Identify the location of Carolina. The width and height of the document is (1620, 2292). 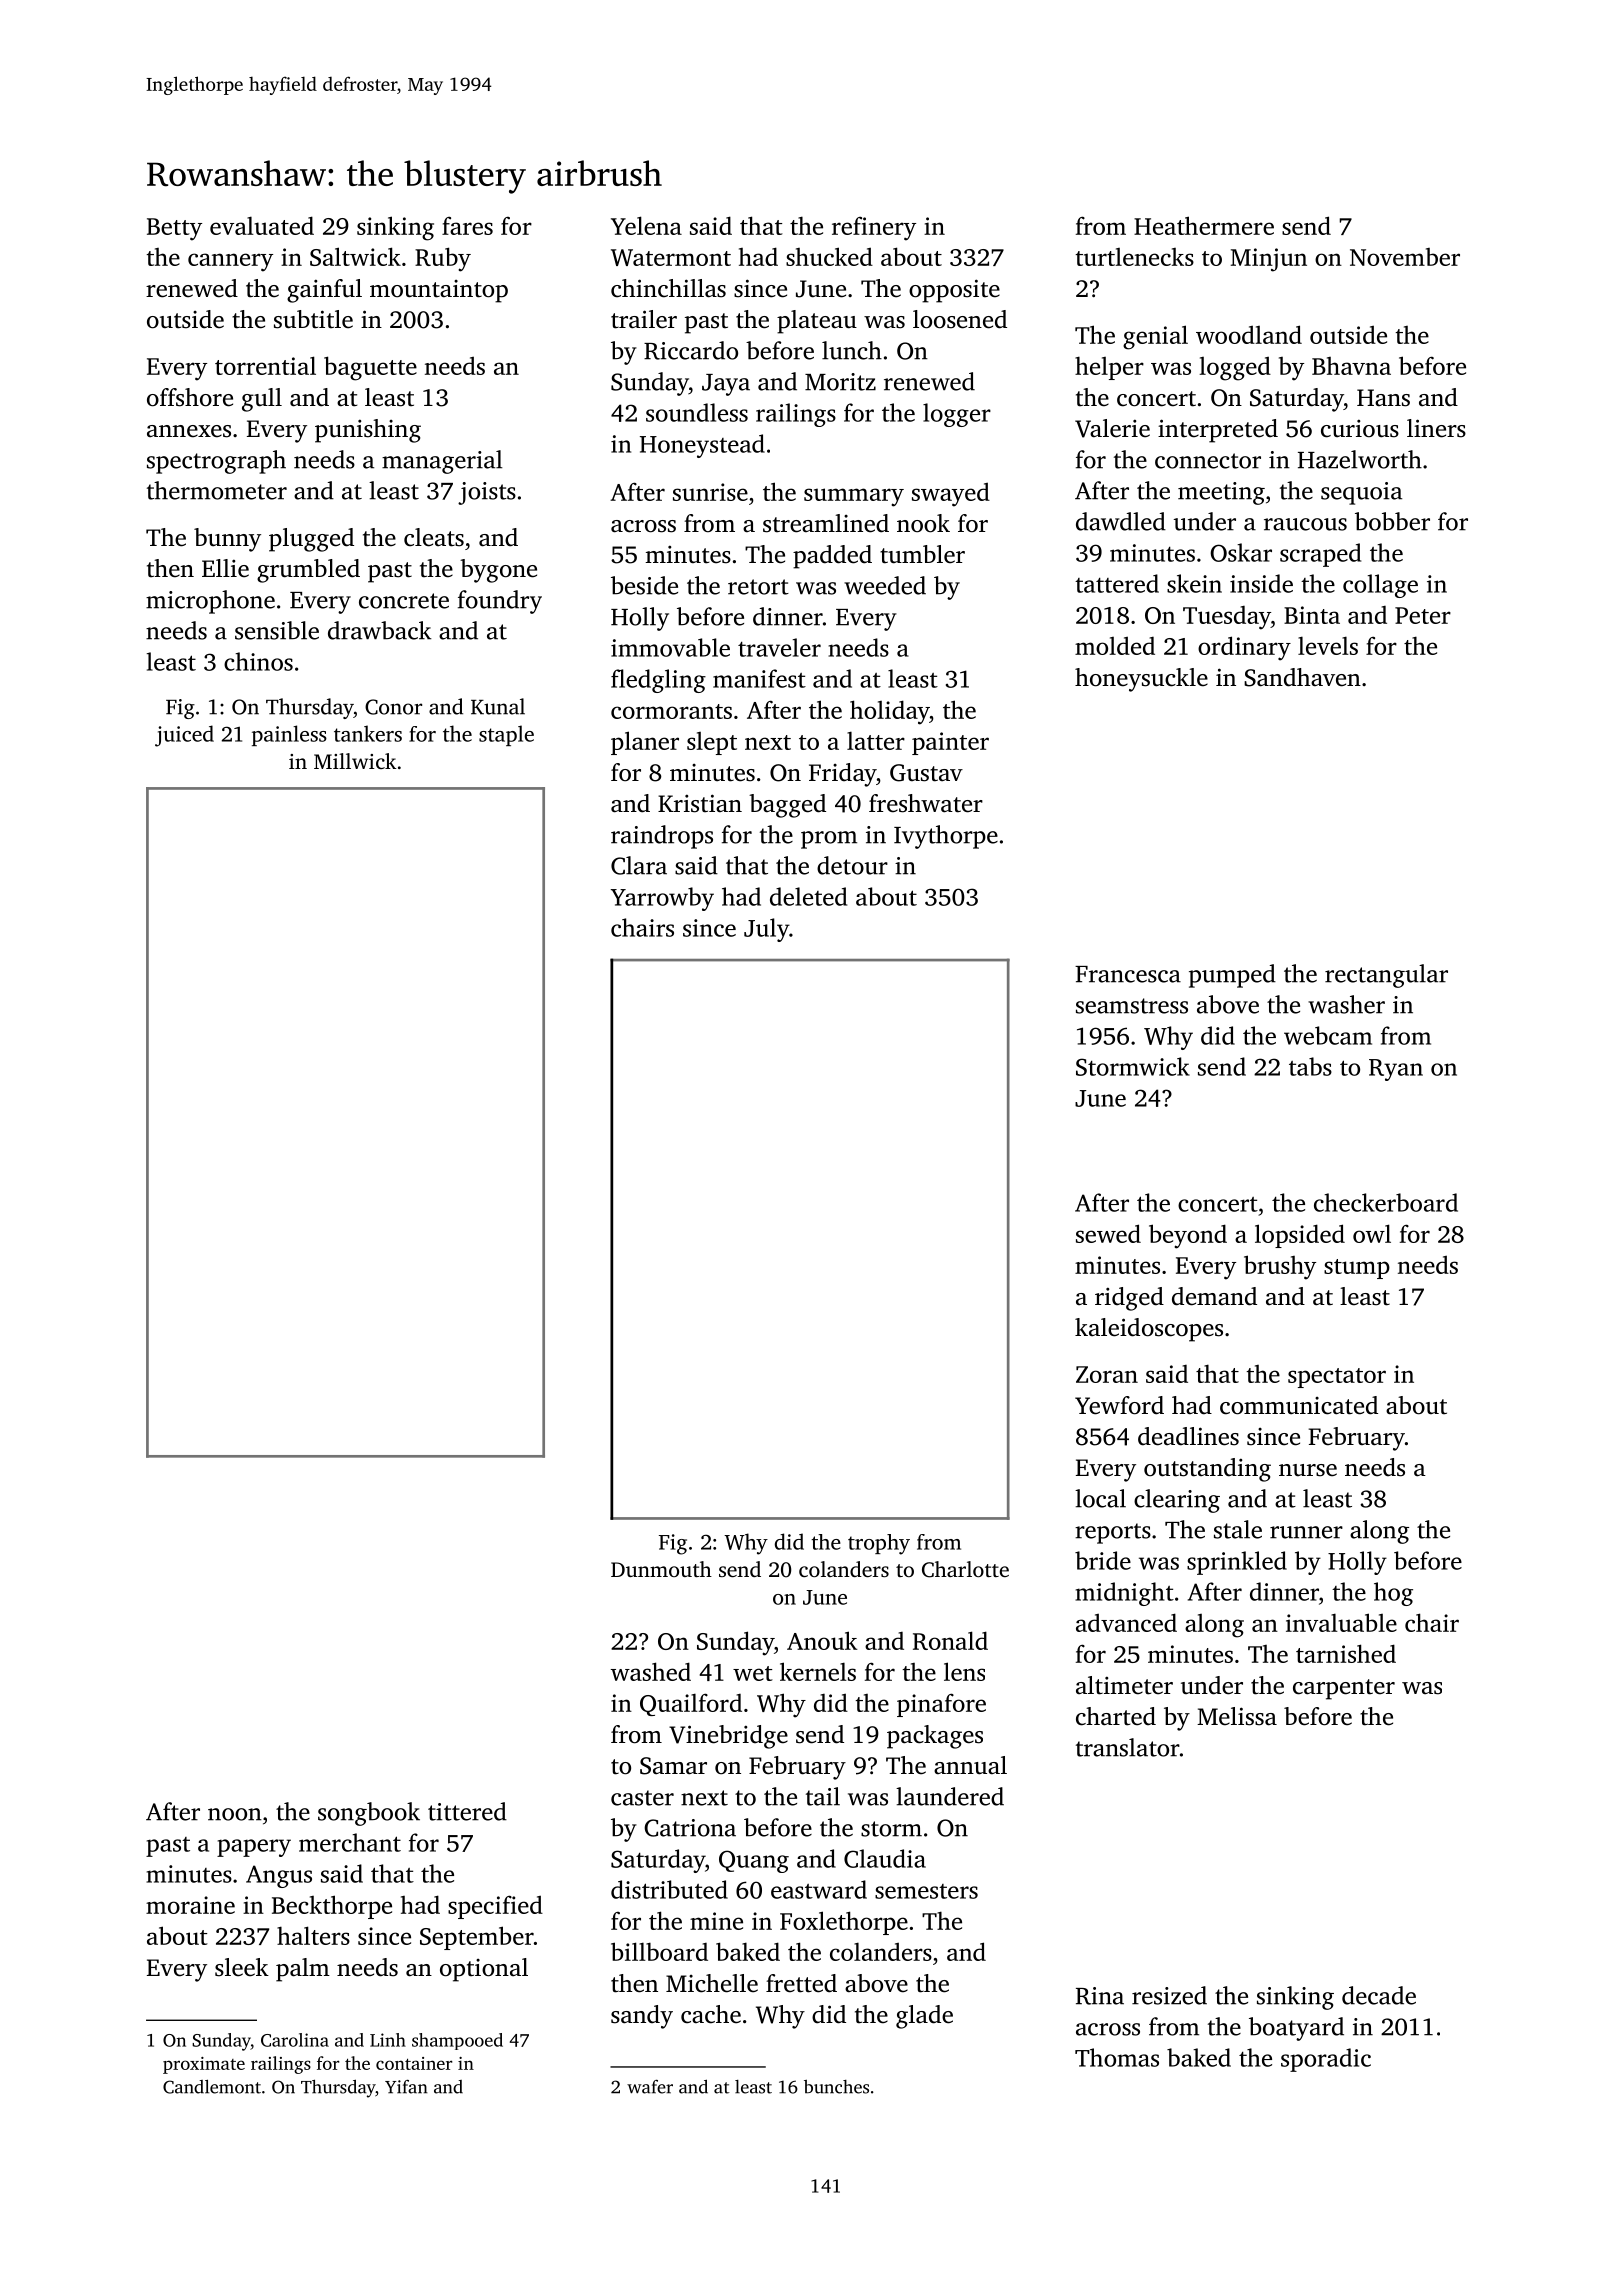
(295, 2040).
